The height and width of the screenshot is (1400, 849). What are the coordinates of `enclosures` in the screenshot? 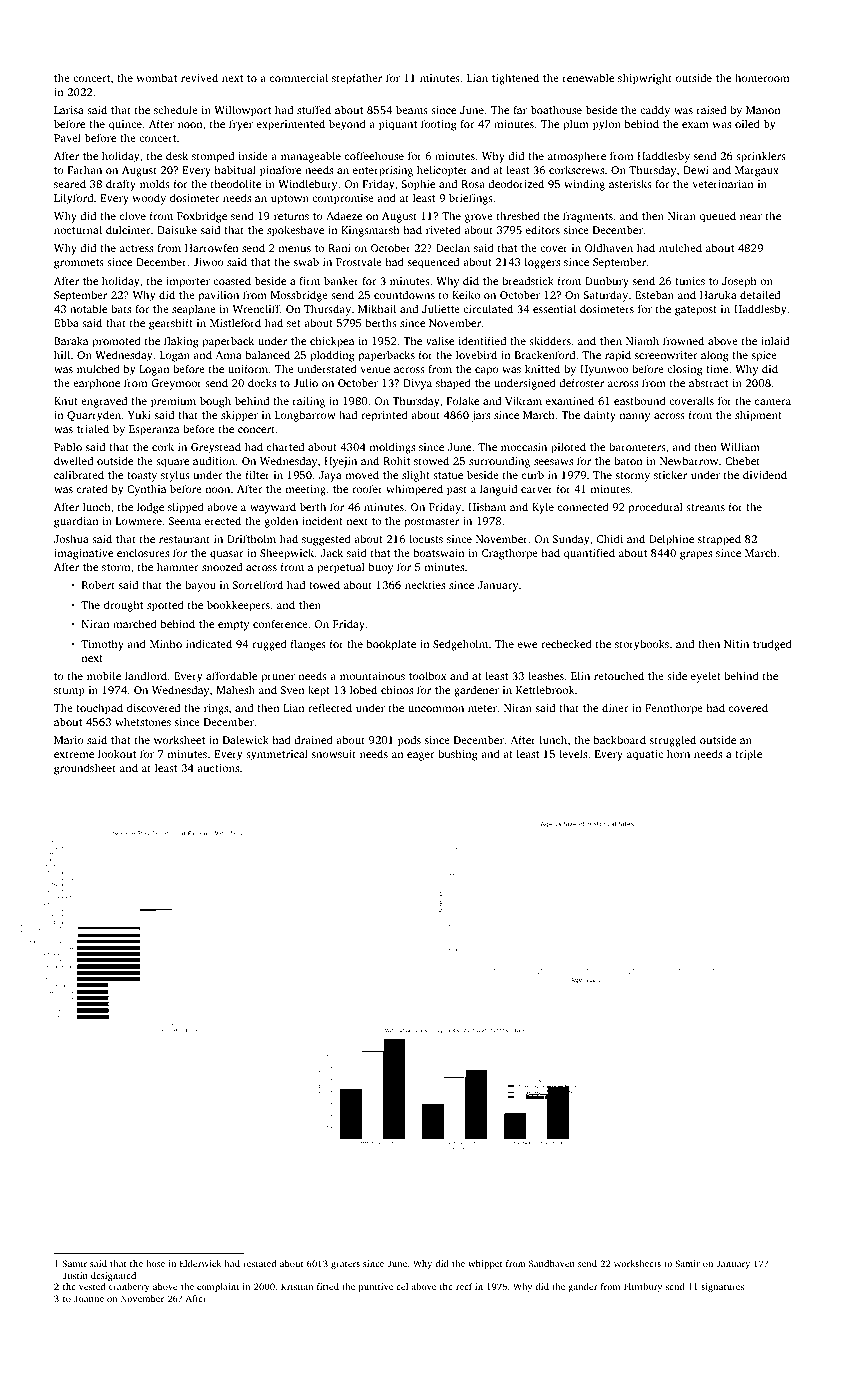 It's located at (143, 552).
